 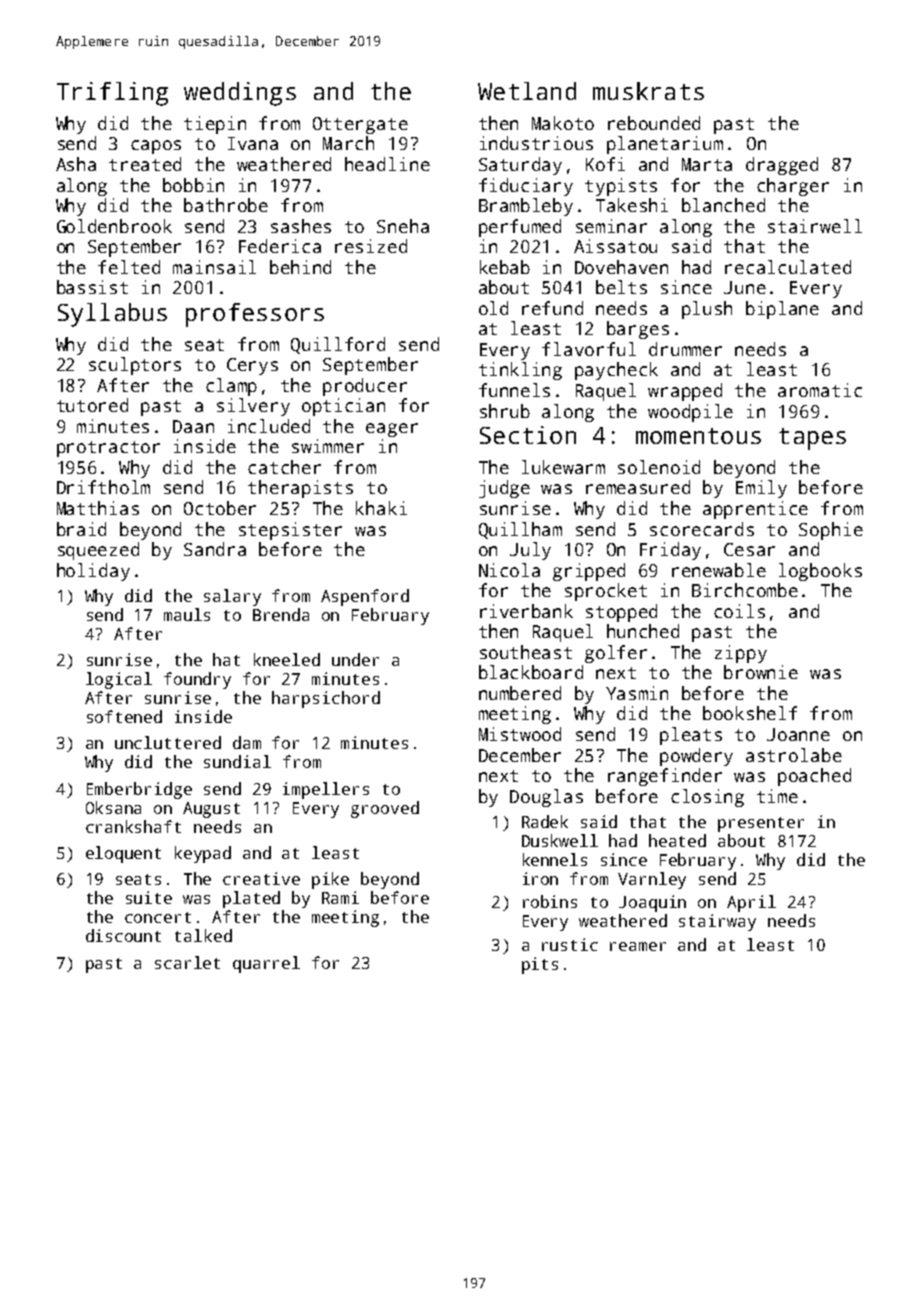 I want to click on protractor, so click(x=108, y=449).
